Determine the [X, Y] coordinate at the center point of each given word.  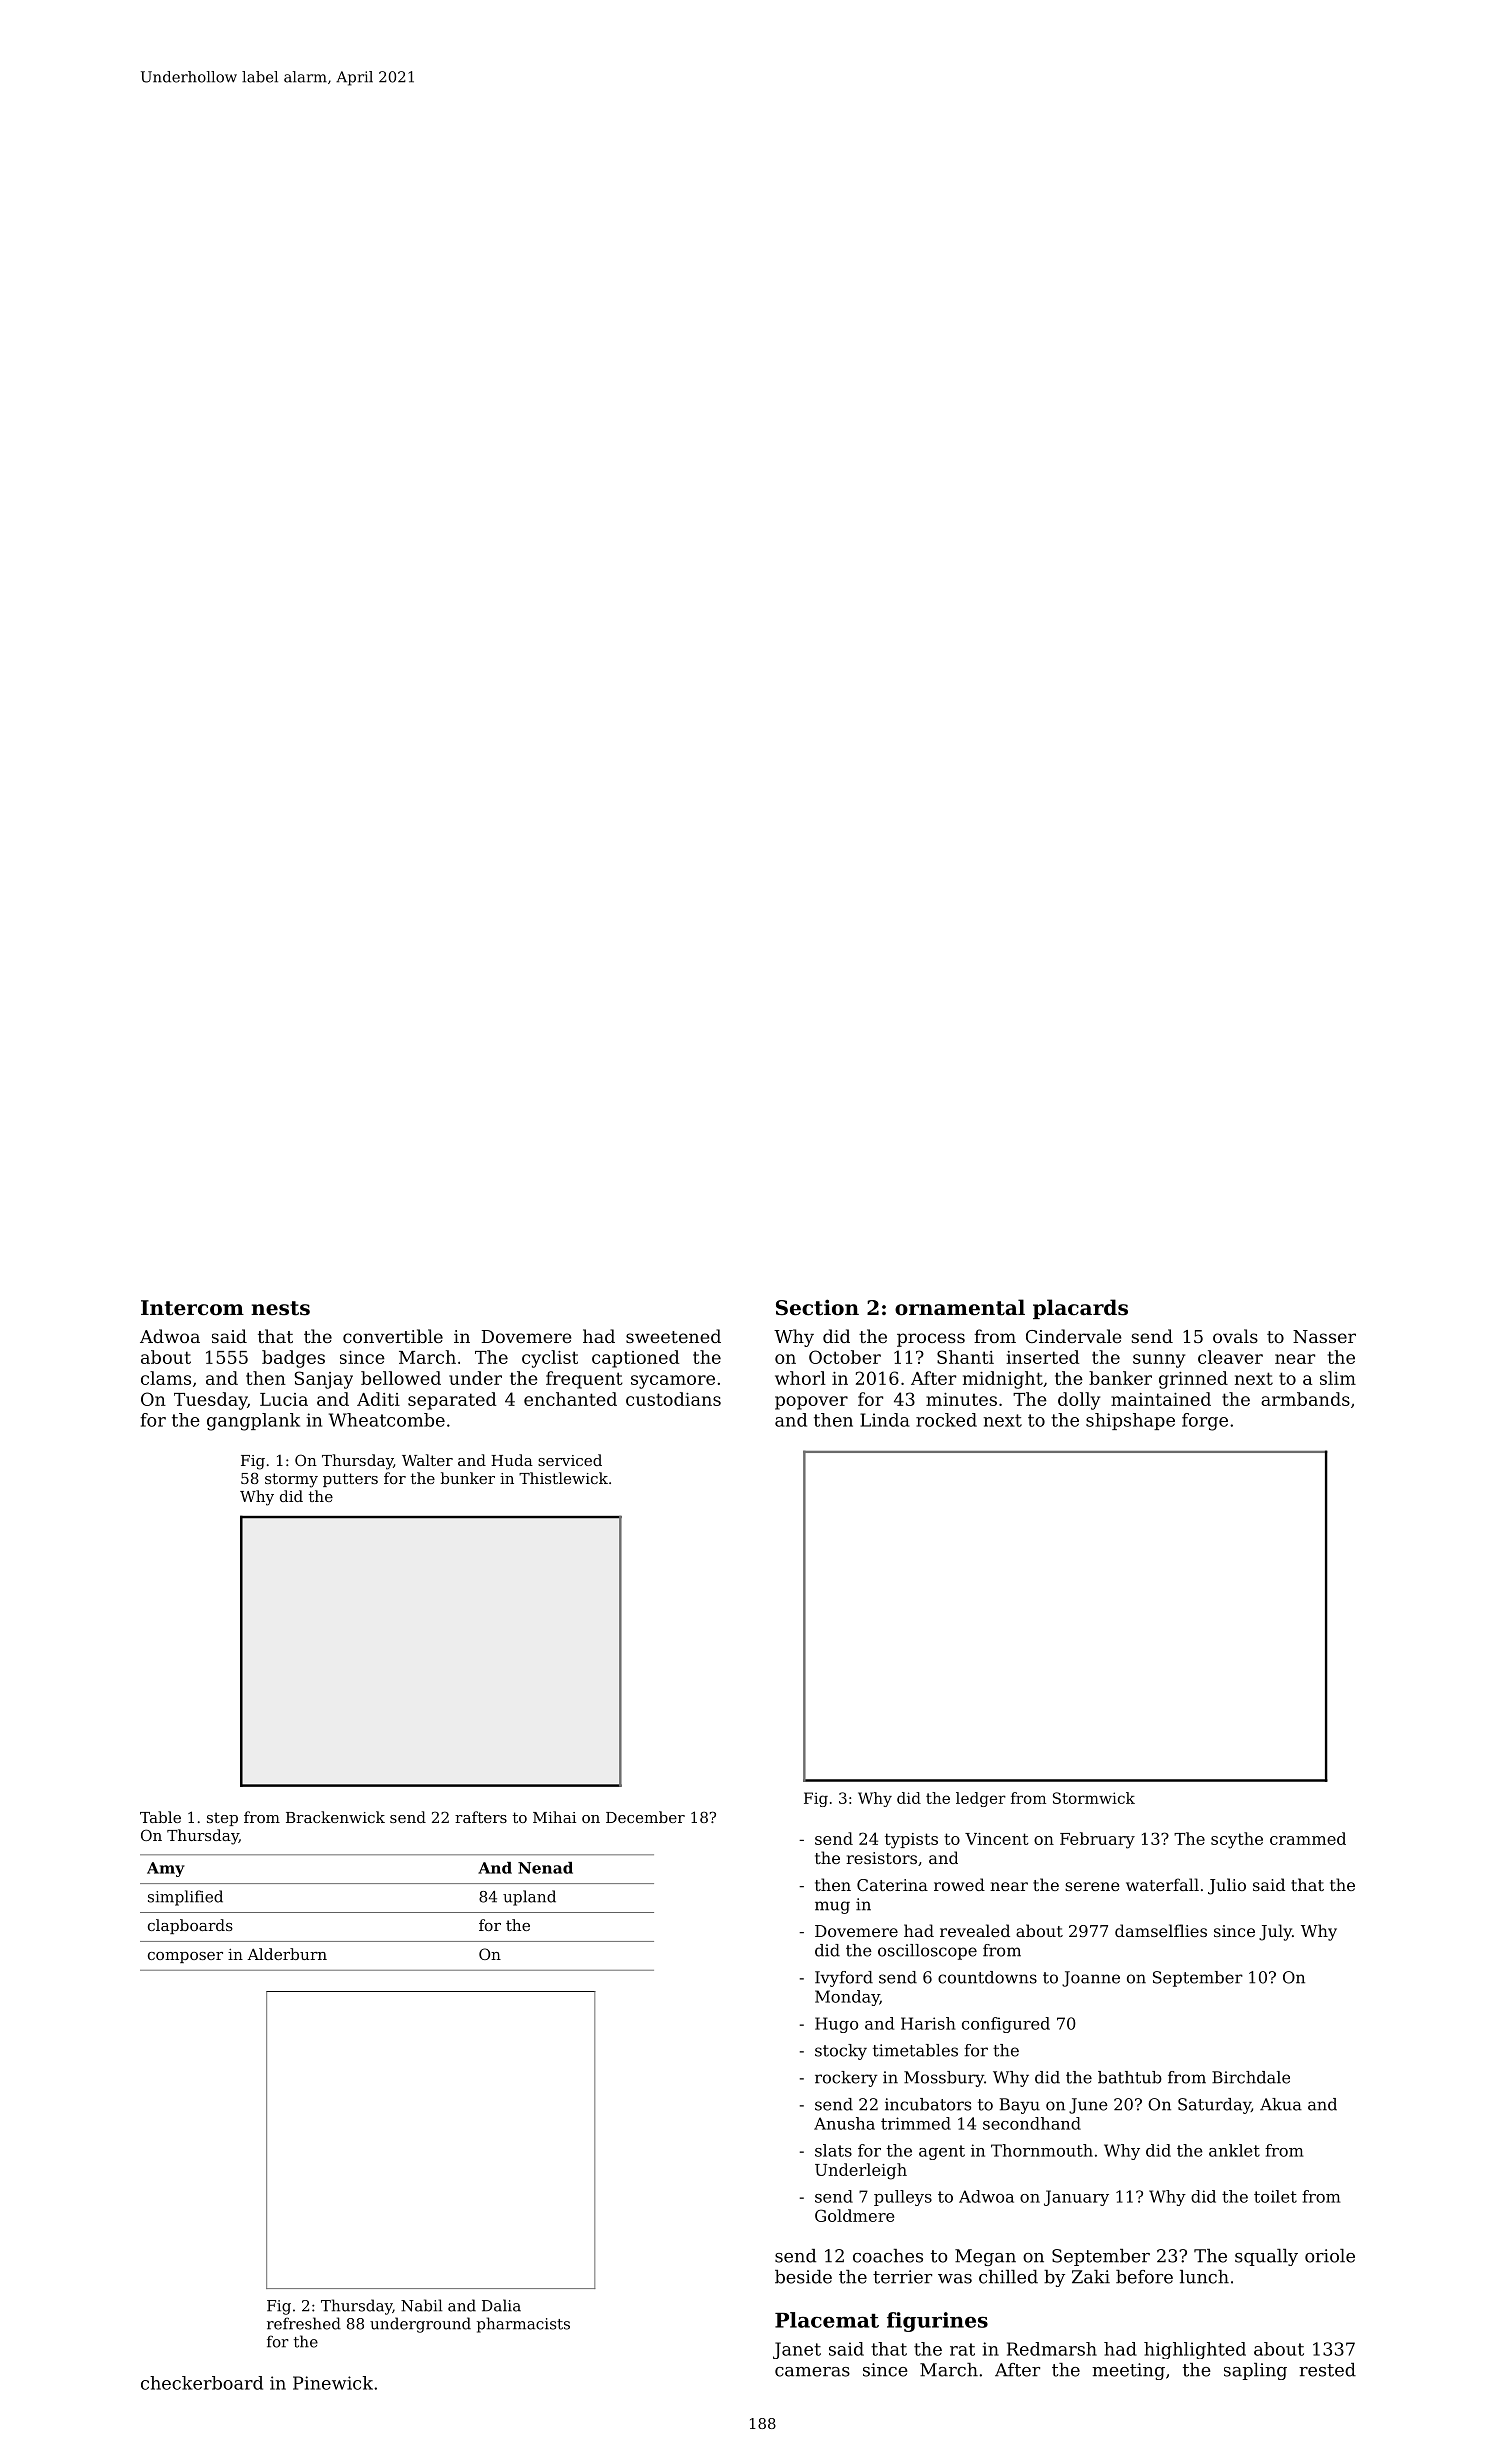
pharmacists [523, 2325]
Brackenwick [335, 1817]
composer [185, 1957]
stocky [841, 2052]
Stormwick [1094, 1798]
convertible [393, 1336]
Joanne [1091, 1979]
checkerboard [202, 2383]
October [845, 1357]
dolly [1079, 1401]
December [645, 1817]
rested [1327, 2370]
